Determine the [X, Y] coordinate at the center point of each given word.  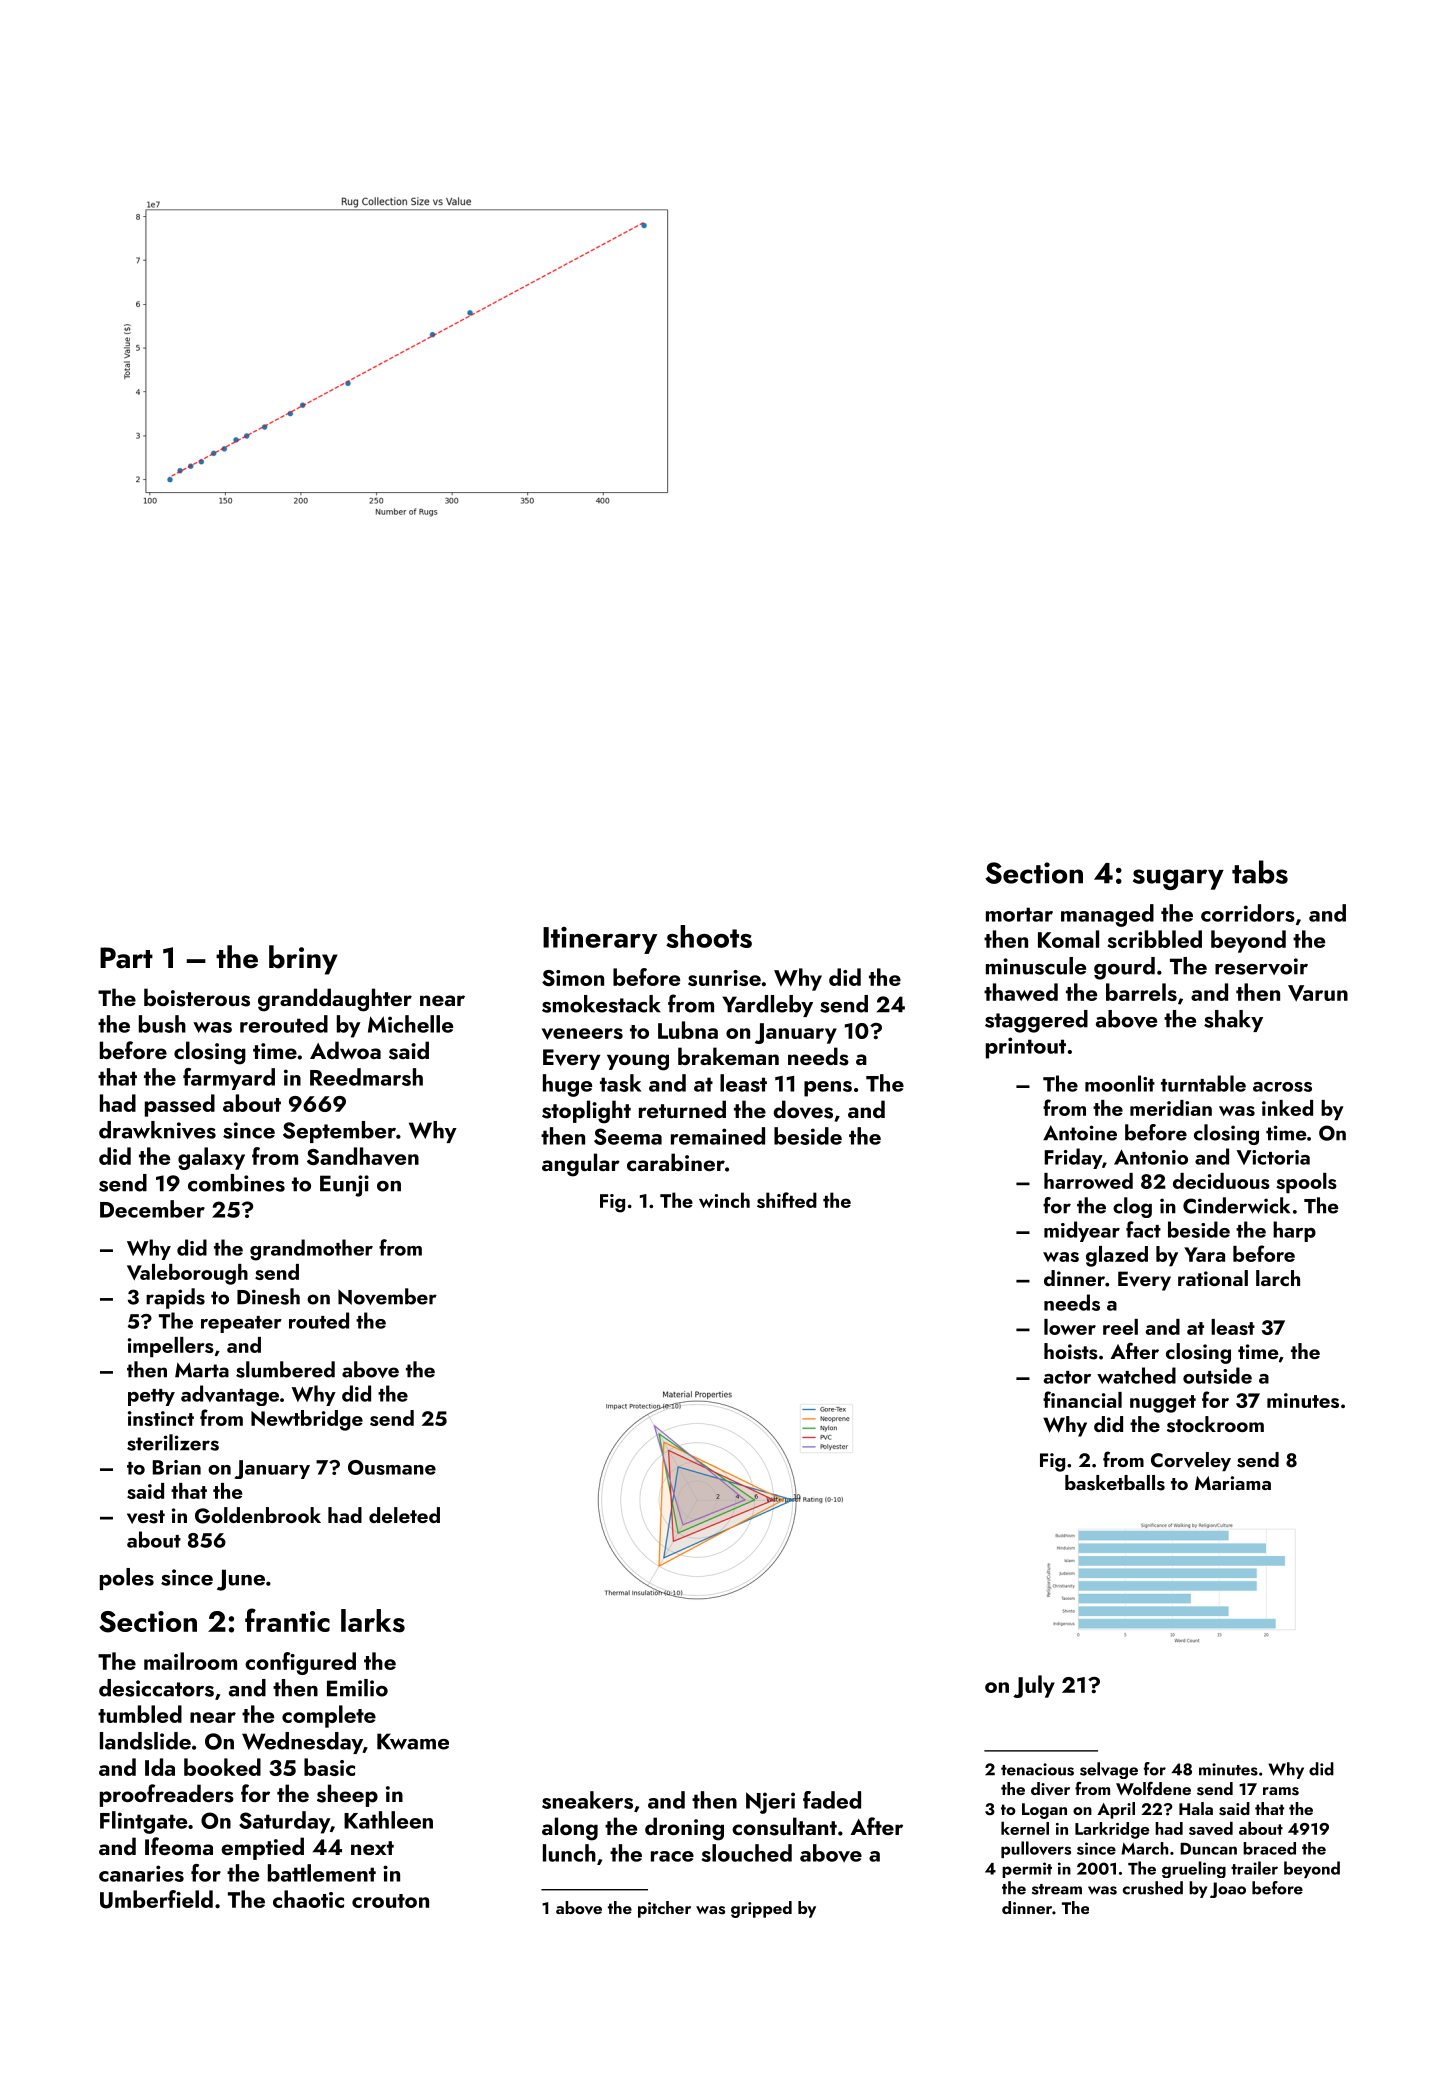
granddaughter [335, 1000]
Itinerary [600, 940]
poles [127, 1579]
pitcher [664, 1909]
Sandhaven [363, 1156]
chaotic [308, 1899]
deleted [404, 1515]
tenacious [1037, 1769]
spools [1306, 1183]
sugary [1178, 879]
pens [828, 1089]
